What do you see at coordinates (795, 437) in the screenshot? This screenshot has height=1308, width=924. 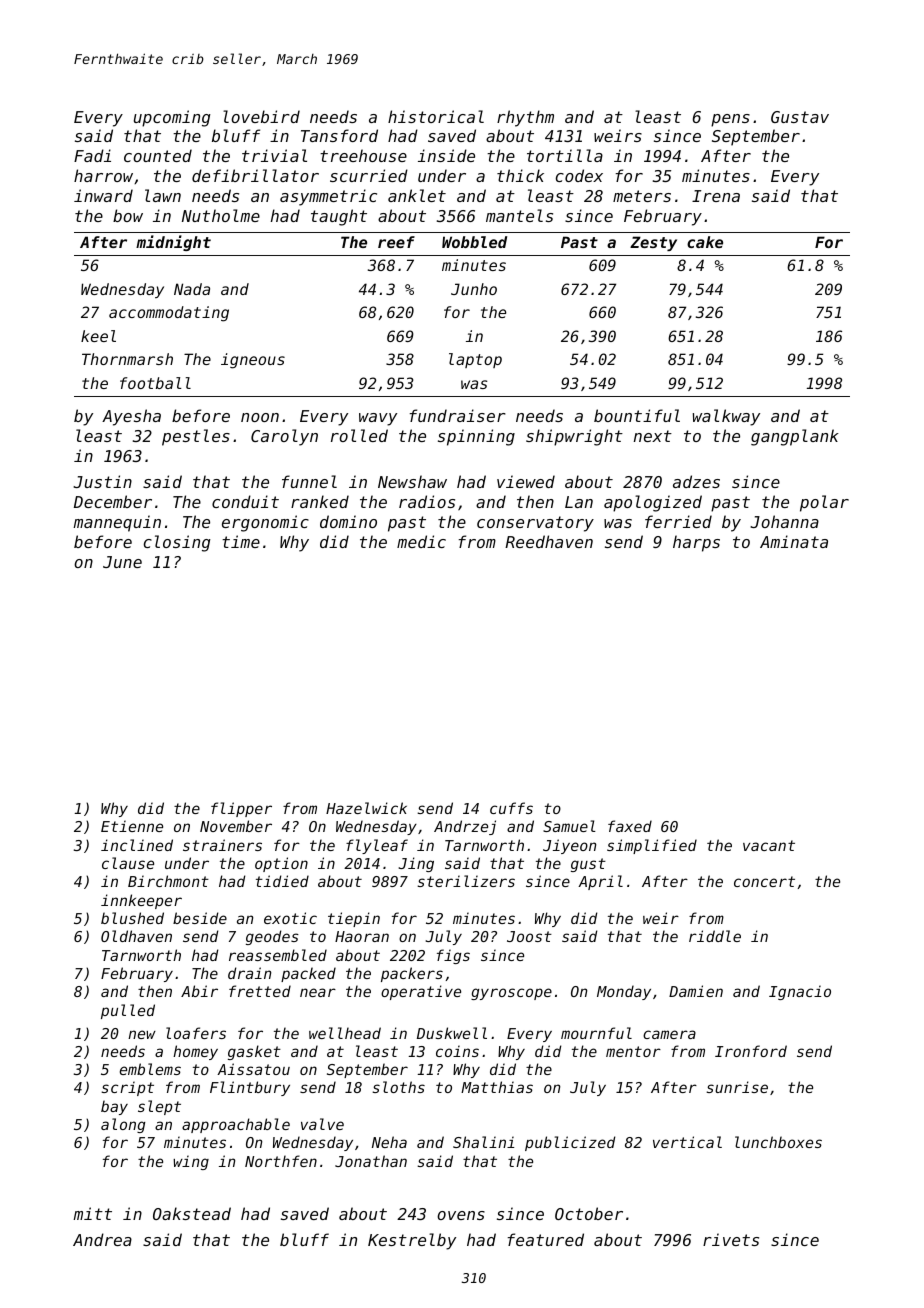 I see `gangplank` at bounding box center [795, 437].
